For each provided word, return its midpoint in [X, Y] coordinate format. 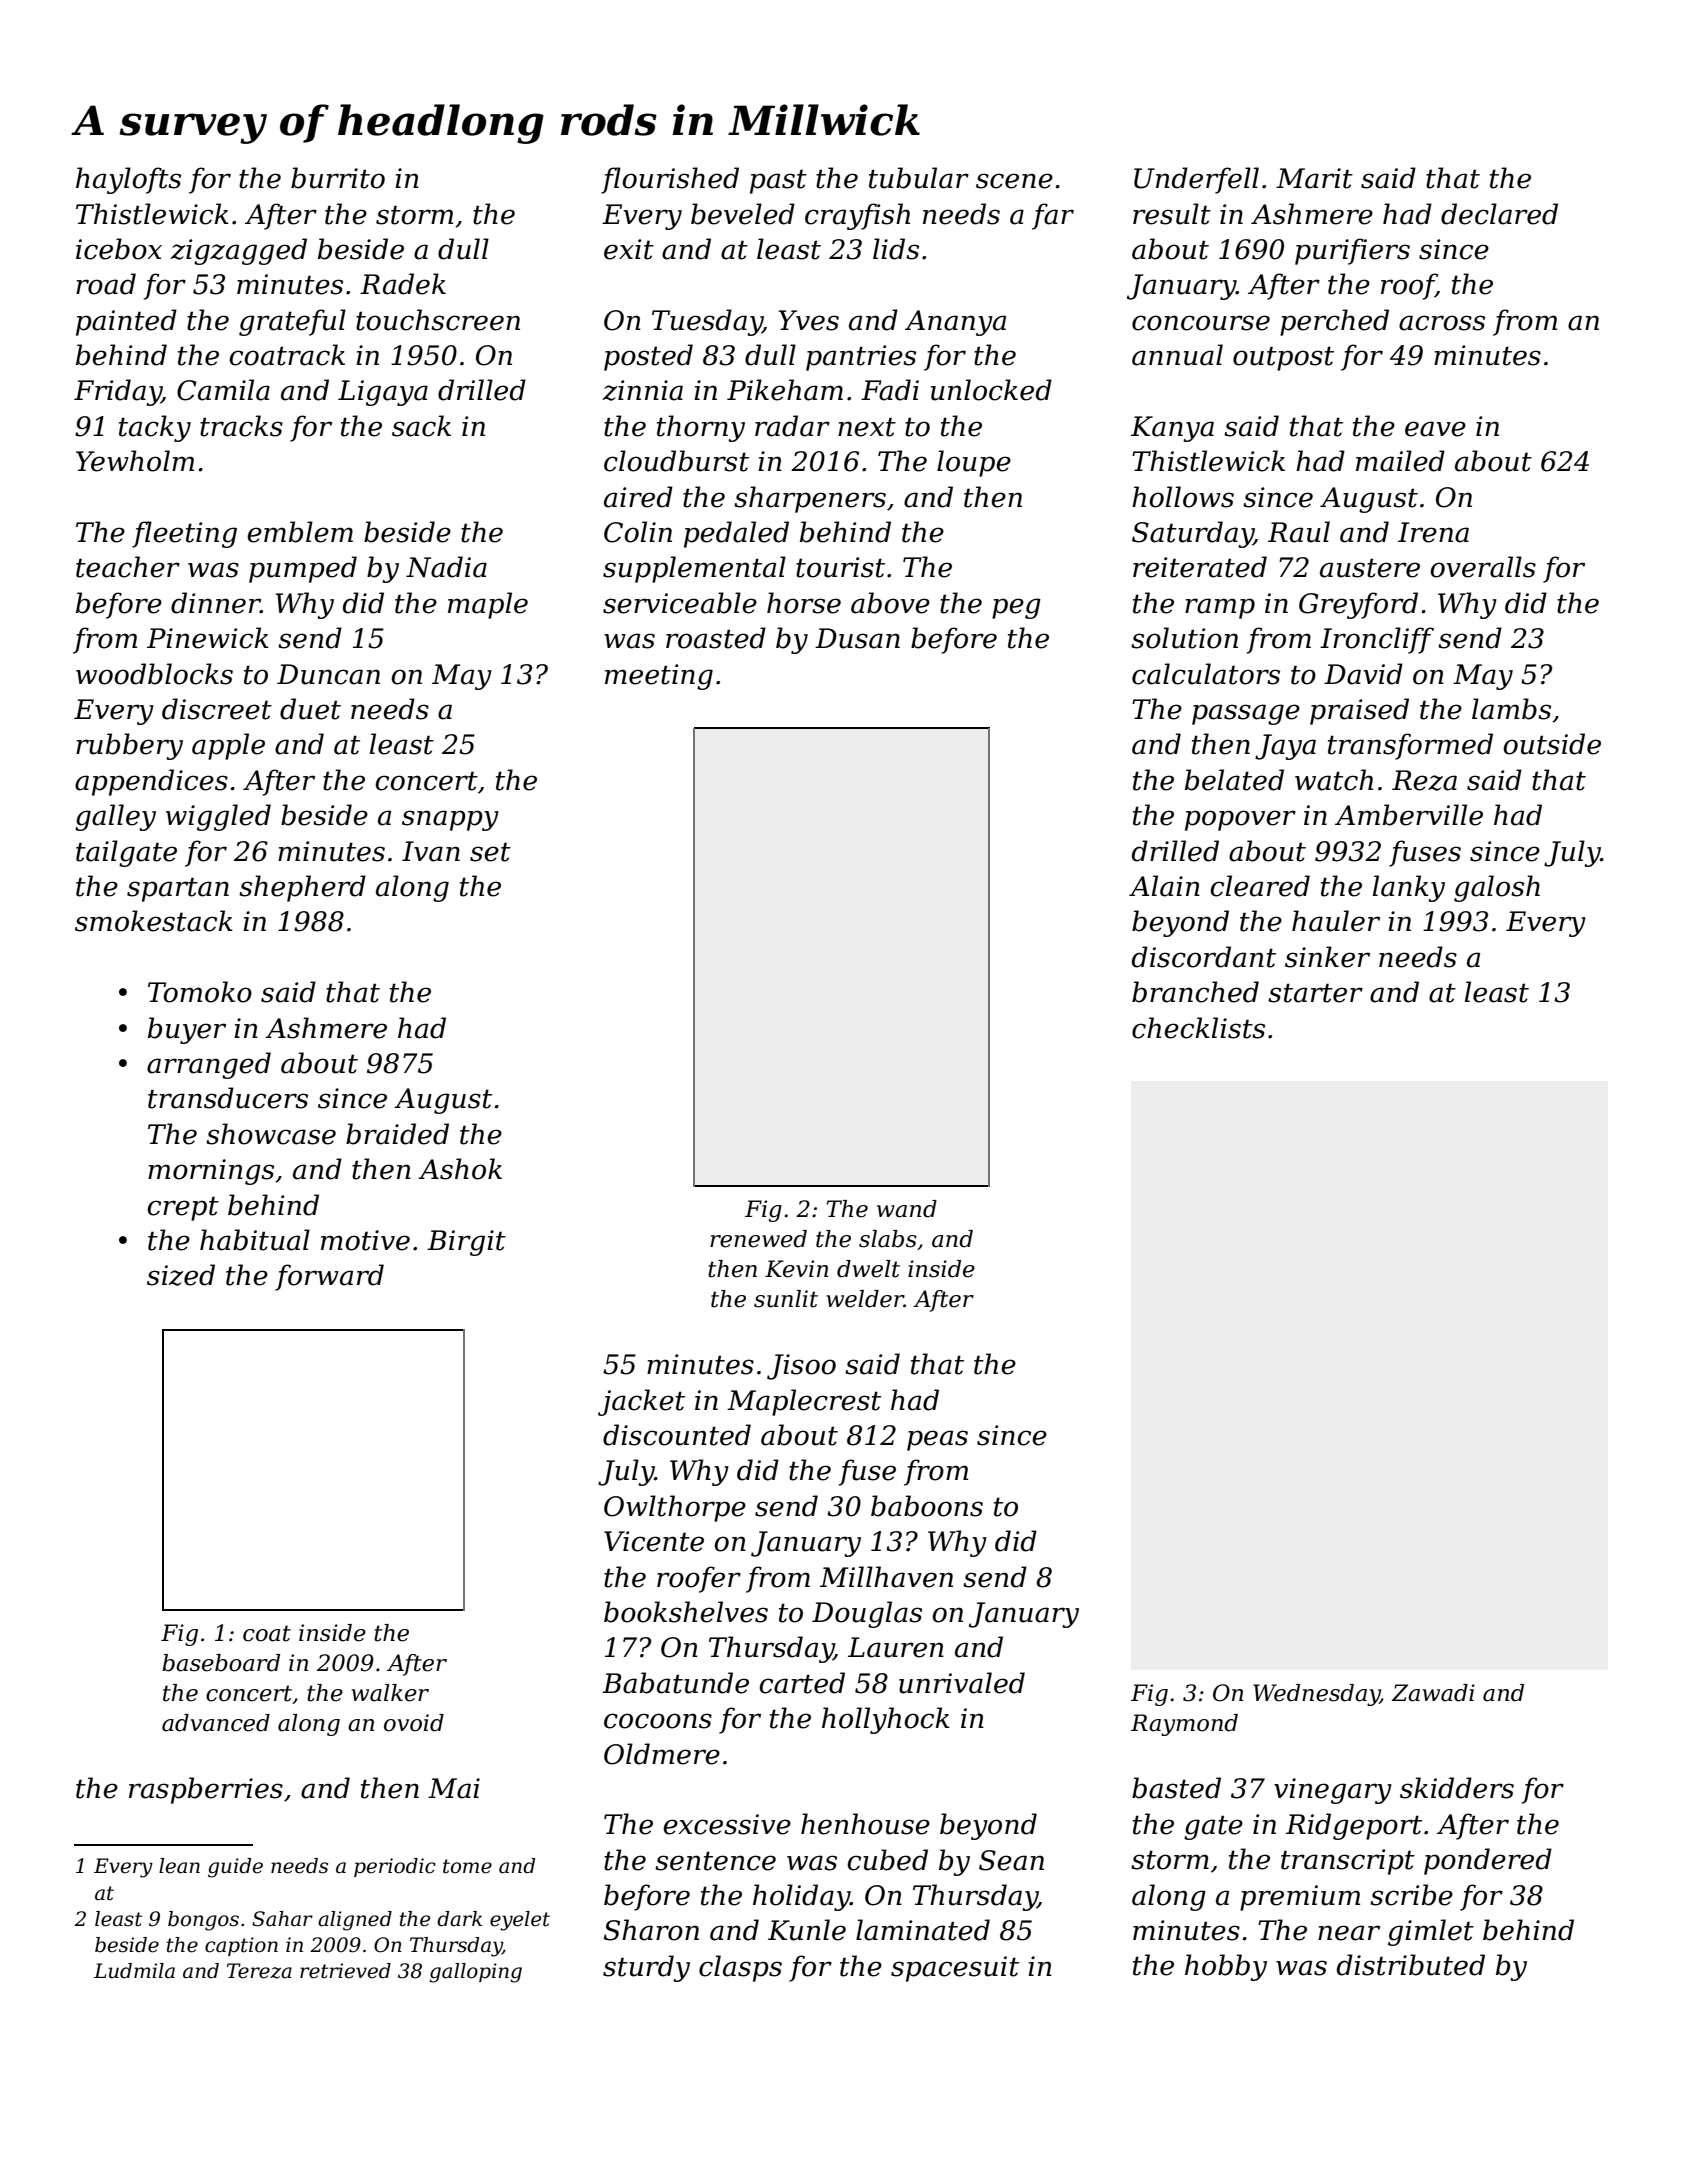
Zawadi [1433, 1693]
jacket [641, 1402]
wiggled [218, 817]
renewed [758, 1239]
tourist [840, 567]
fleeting [184, 534]
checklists [1198, 1028]
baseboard [221, 1663]
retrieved [345, 1971]
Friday [118, 392]
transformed [1410, 746]
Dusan [857, 638]
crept [183, 1208]
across [1442, 323]
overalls [1483, 567]
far [1053, 216]
